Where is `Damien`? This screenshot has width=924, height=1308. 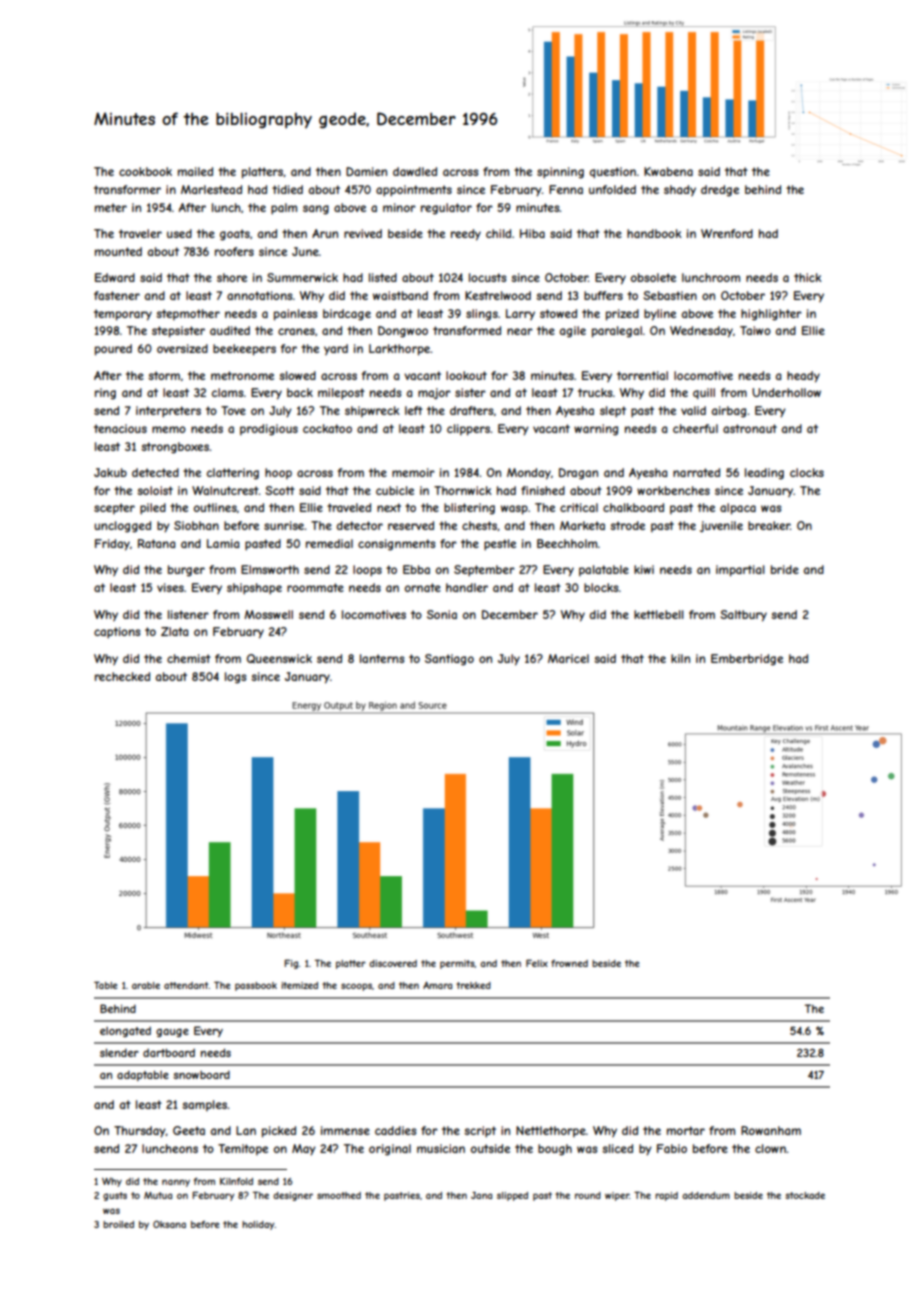
Damien is located at coordinates (366, 171).
